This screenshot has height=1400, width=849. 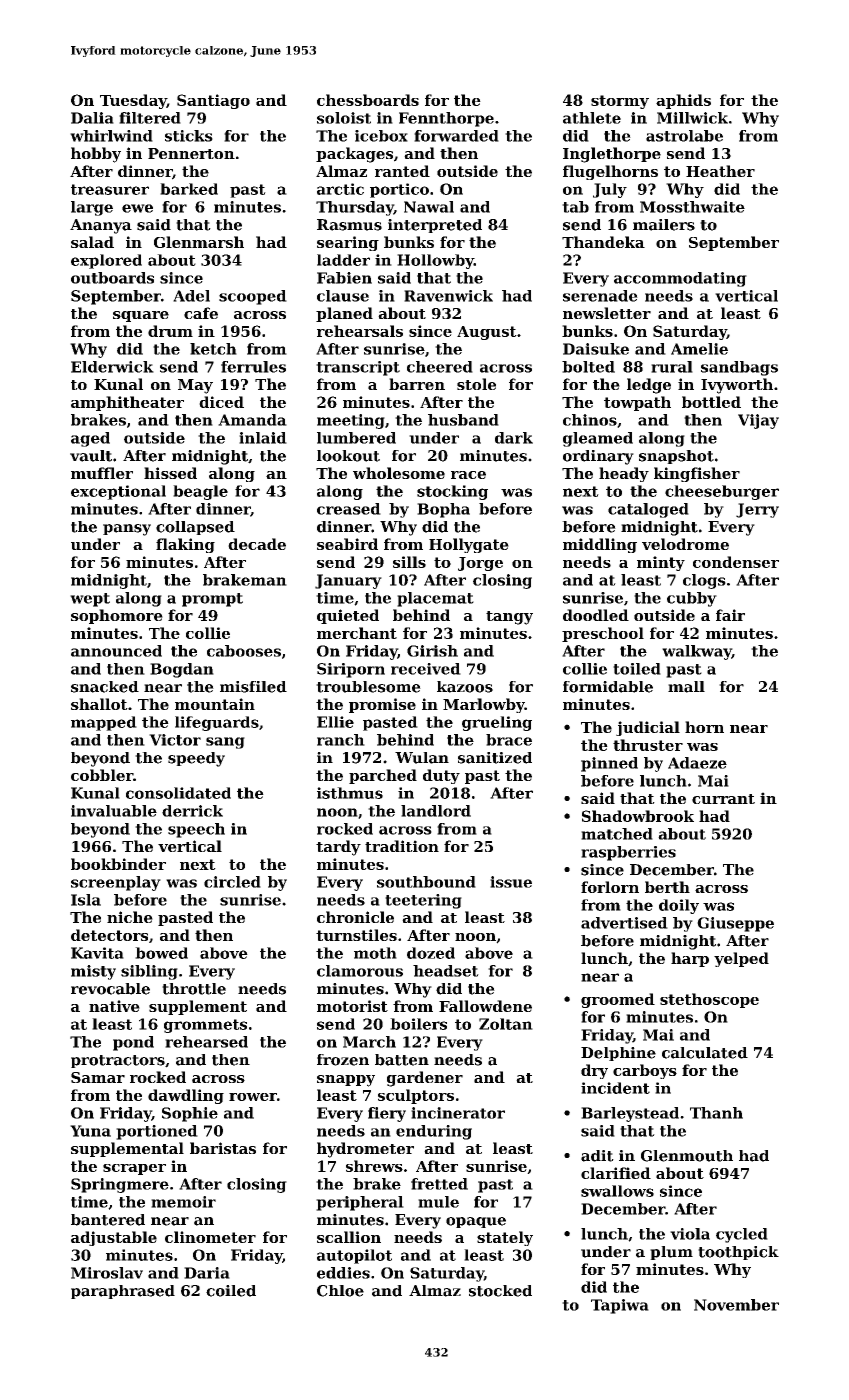 I want to click on ewe, so click(x=137, y=208).
